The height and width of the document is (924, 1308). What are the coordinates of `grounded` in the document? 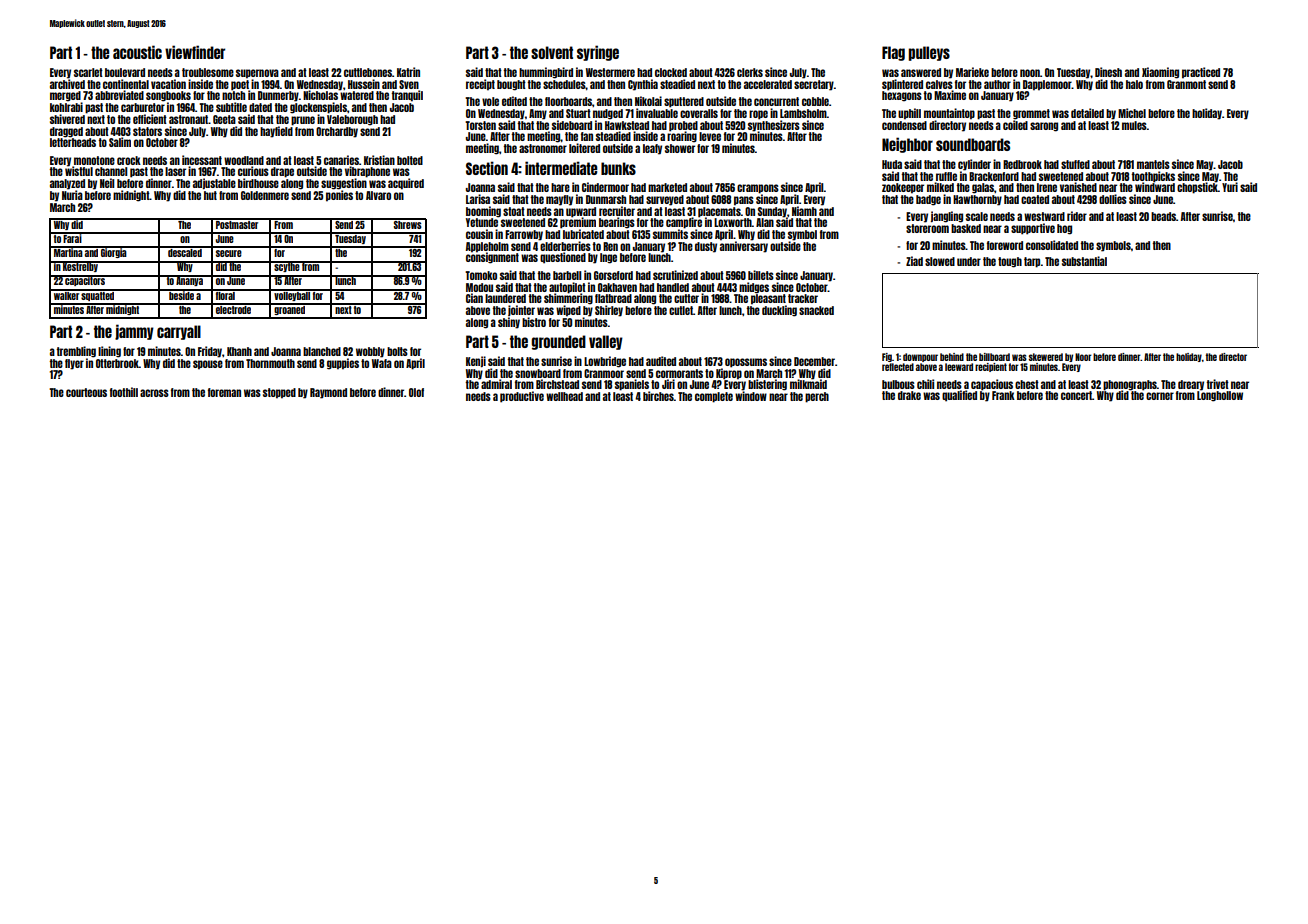 It's located at (558, 342).
